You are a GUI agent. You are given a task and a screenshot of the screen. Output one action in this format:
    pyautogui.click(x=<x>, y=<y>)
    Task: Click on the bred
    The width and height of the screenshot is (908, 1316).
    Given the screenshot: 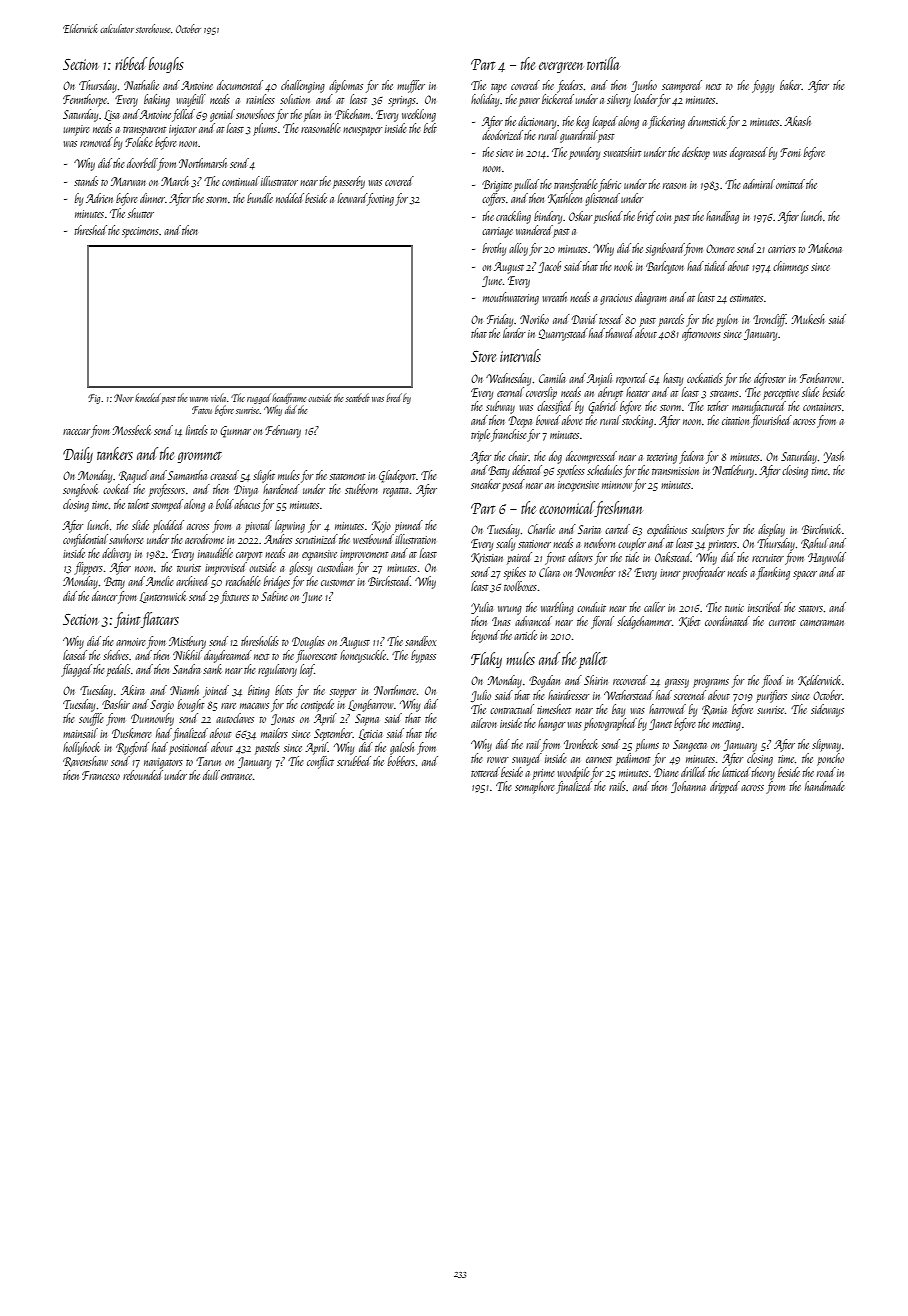 What is the action you would take?
    pyautogui.click(x=394, y=397)
